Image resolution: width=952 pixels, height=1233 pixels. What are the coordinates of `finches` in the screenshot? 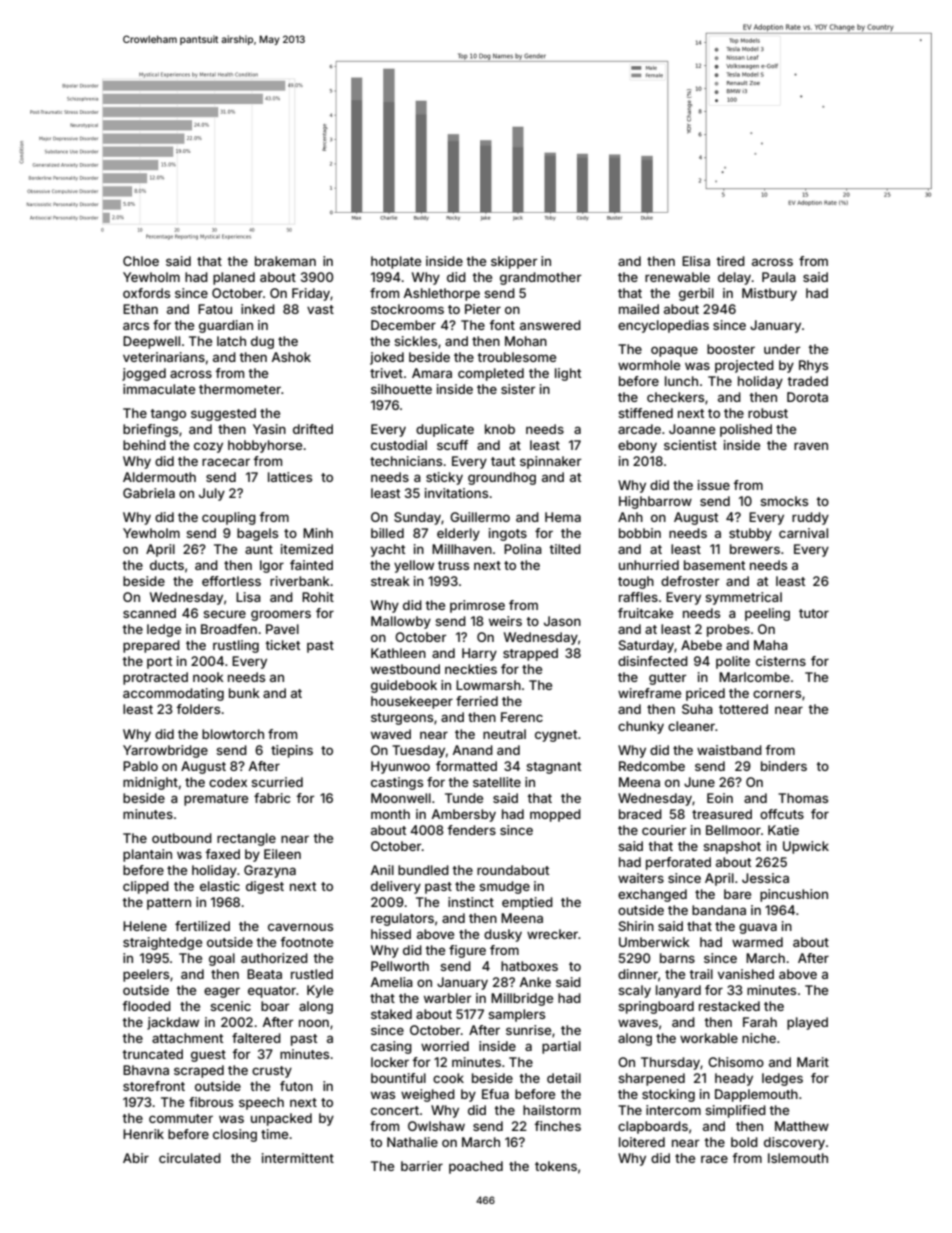 It's located at (557, 1126).
